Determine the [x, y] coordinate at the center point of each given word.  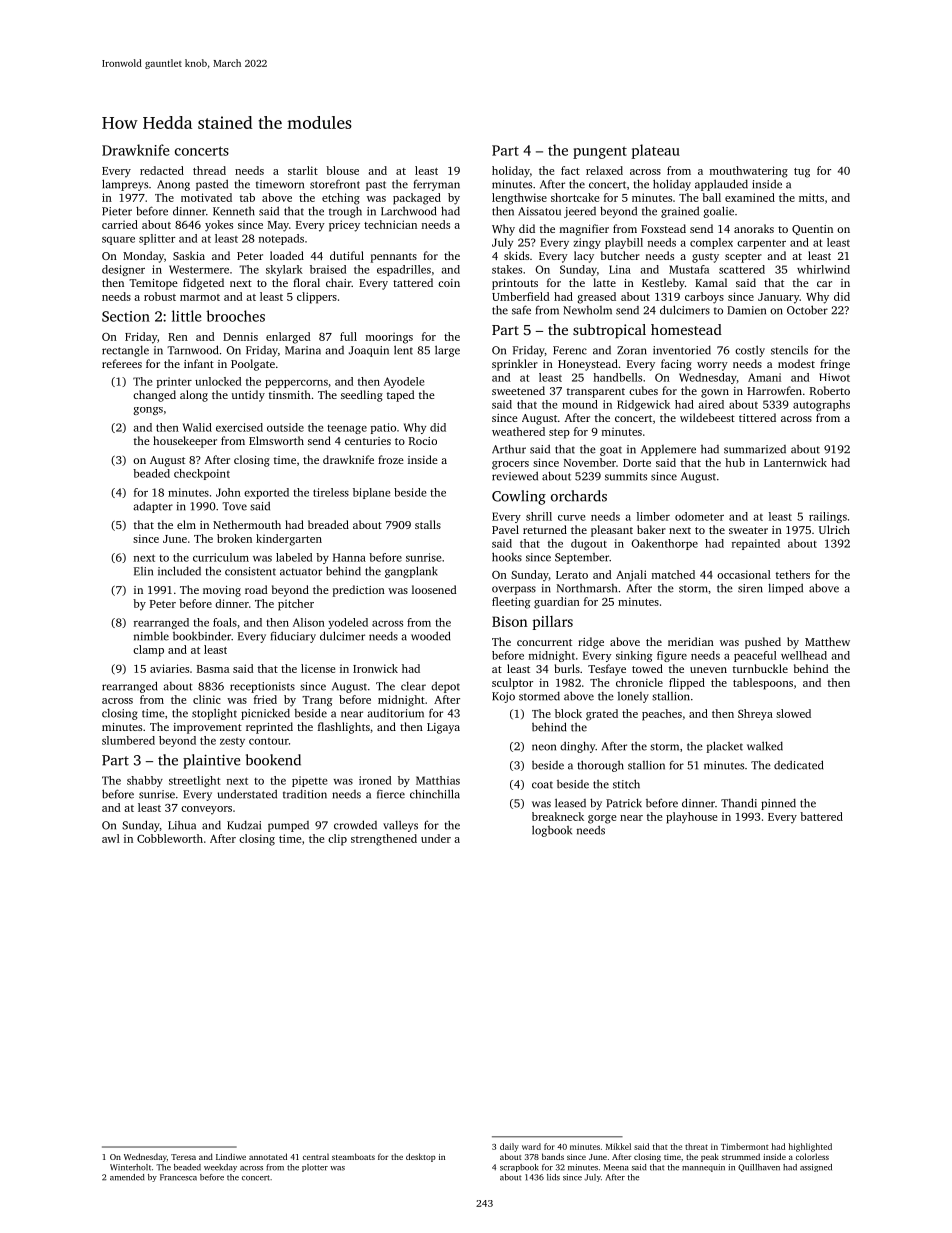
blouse [342, 170]
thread [209, 170]
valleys [400, 826]
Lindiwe [231, 1156]
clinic [207, 699]
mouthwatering [749, 172]
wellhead [804, 655]
